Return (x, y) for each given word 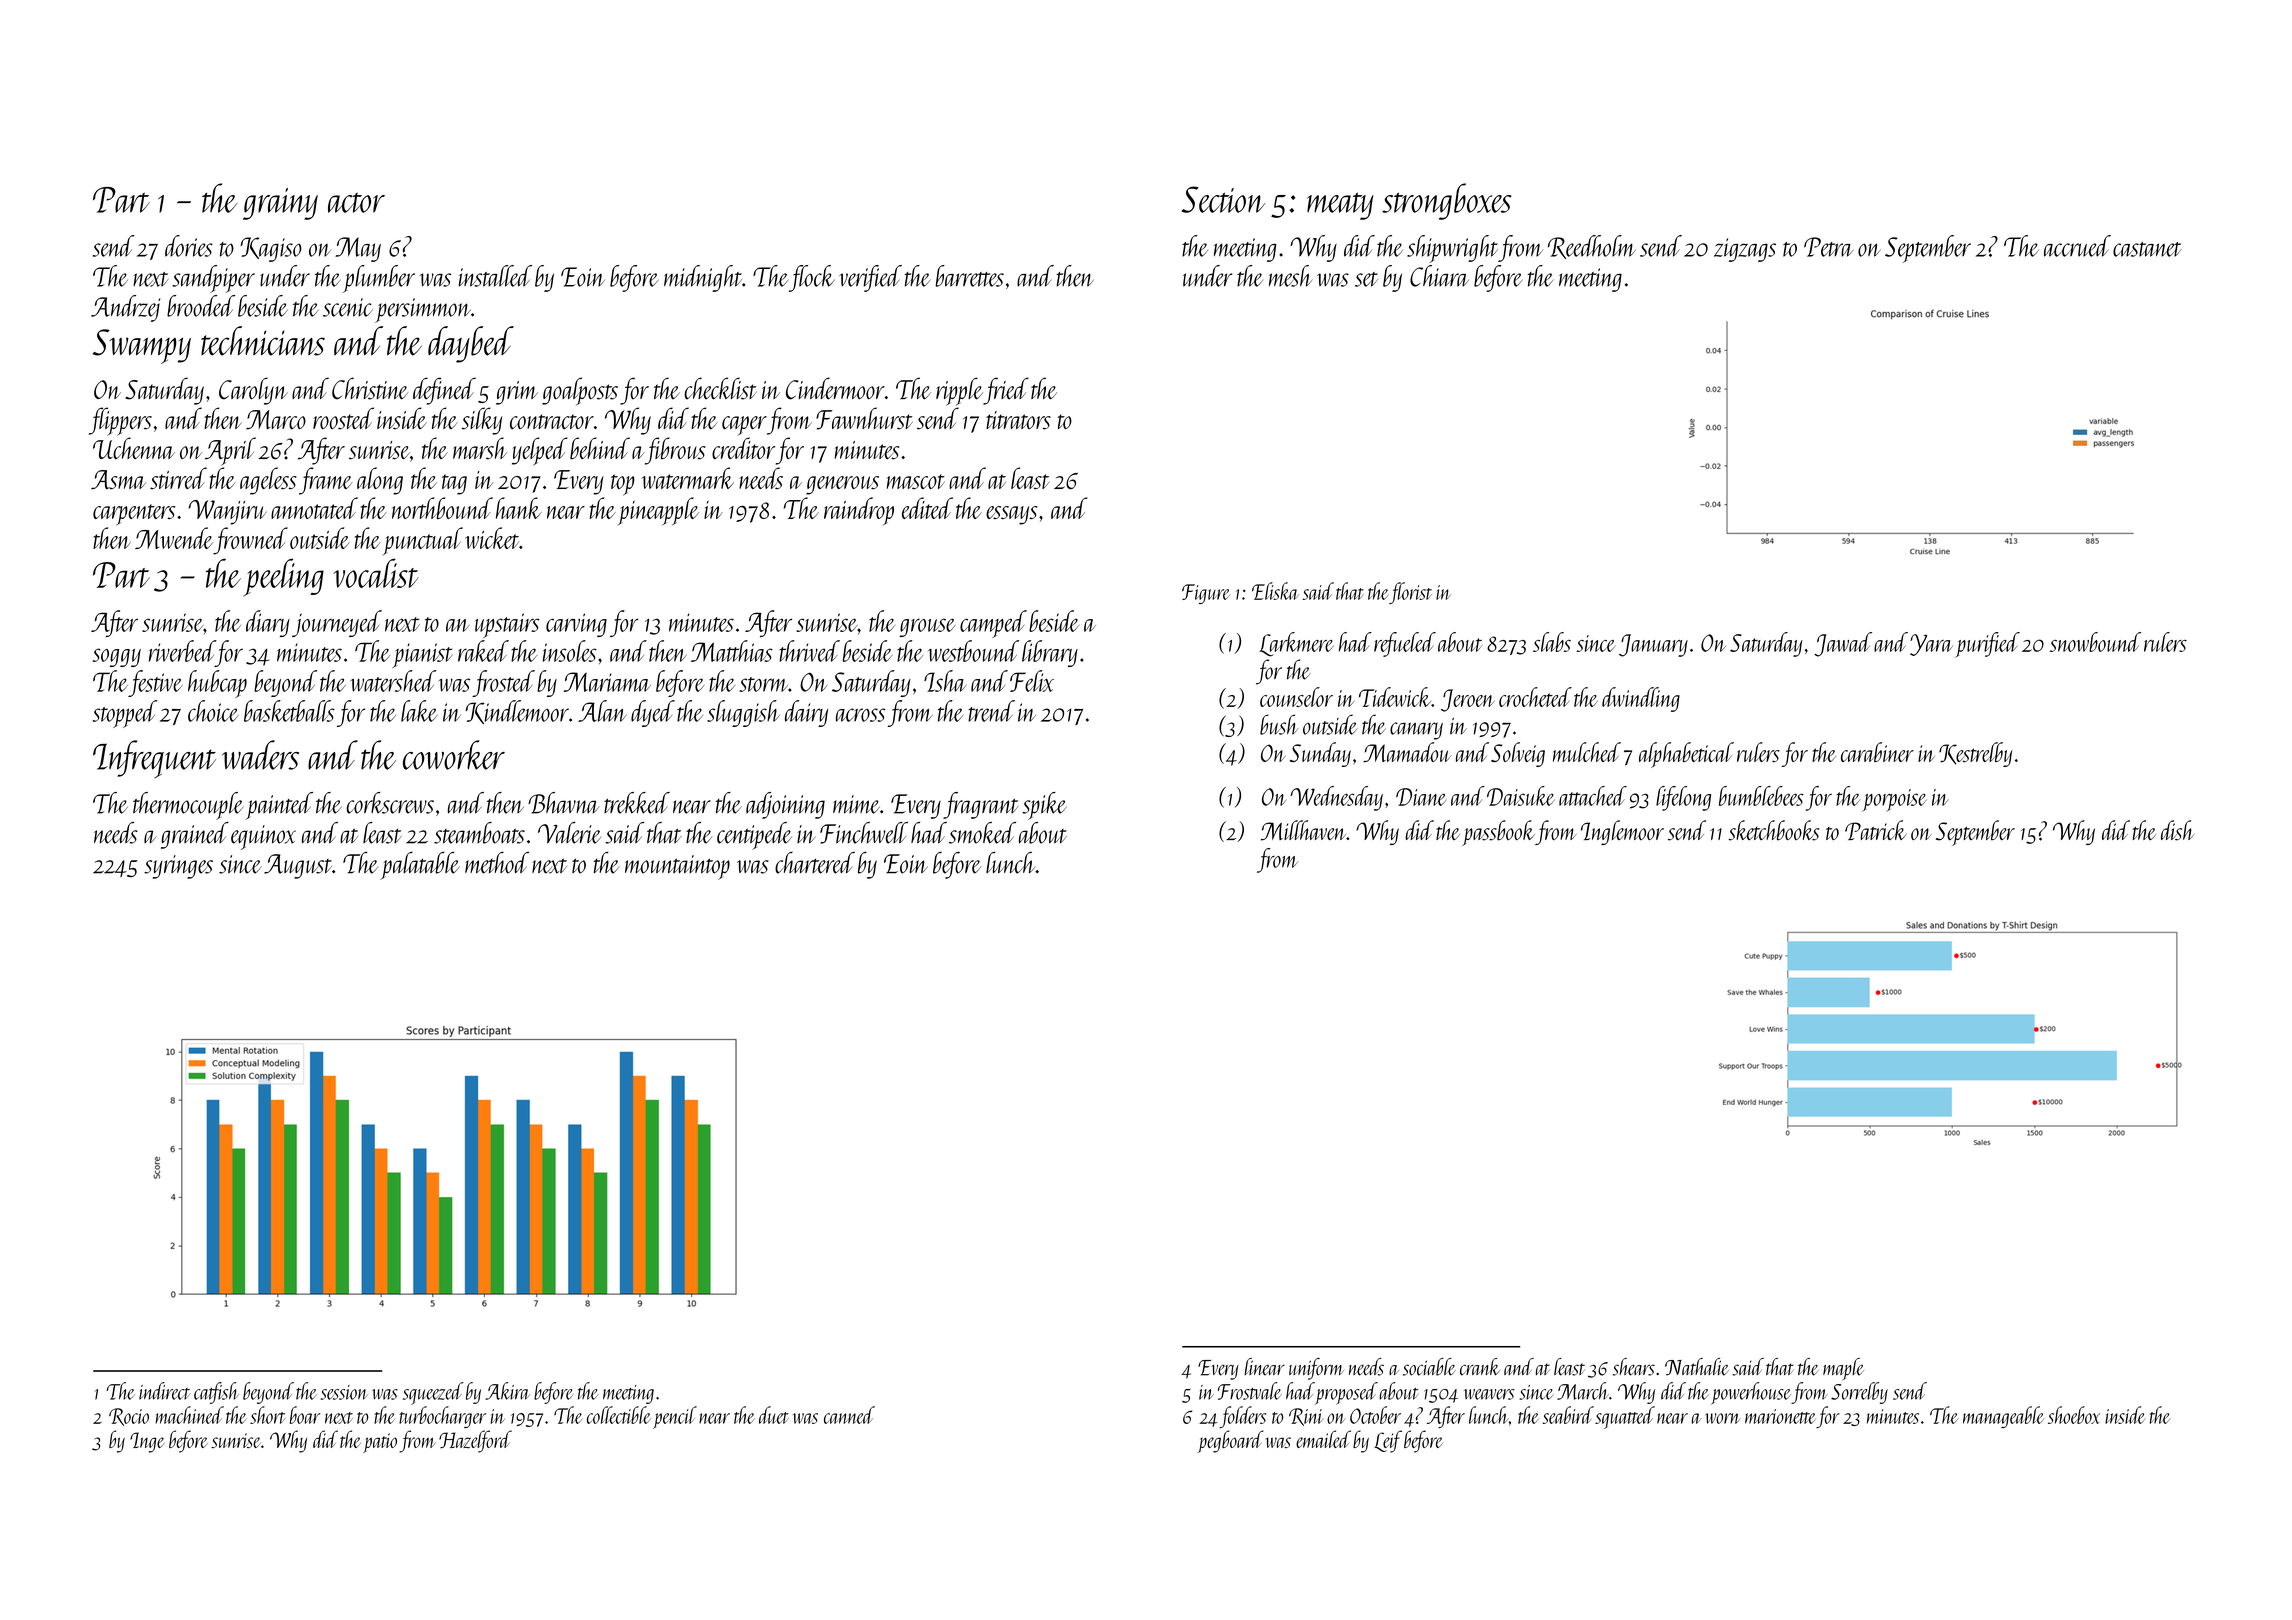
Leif (1388, 1441)
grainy (280, 204)
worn (1723, 1418)
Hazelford (475, 1441)
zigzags (1745, 250)
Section (1223, 199)
